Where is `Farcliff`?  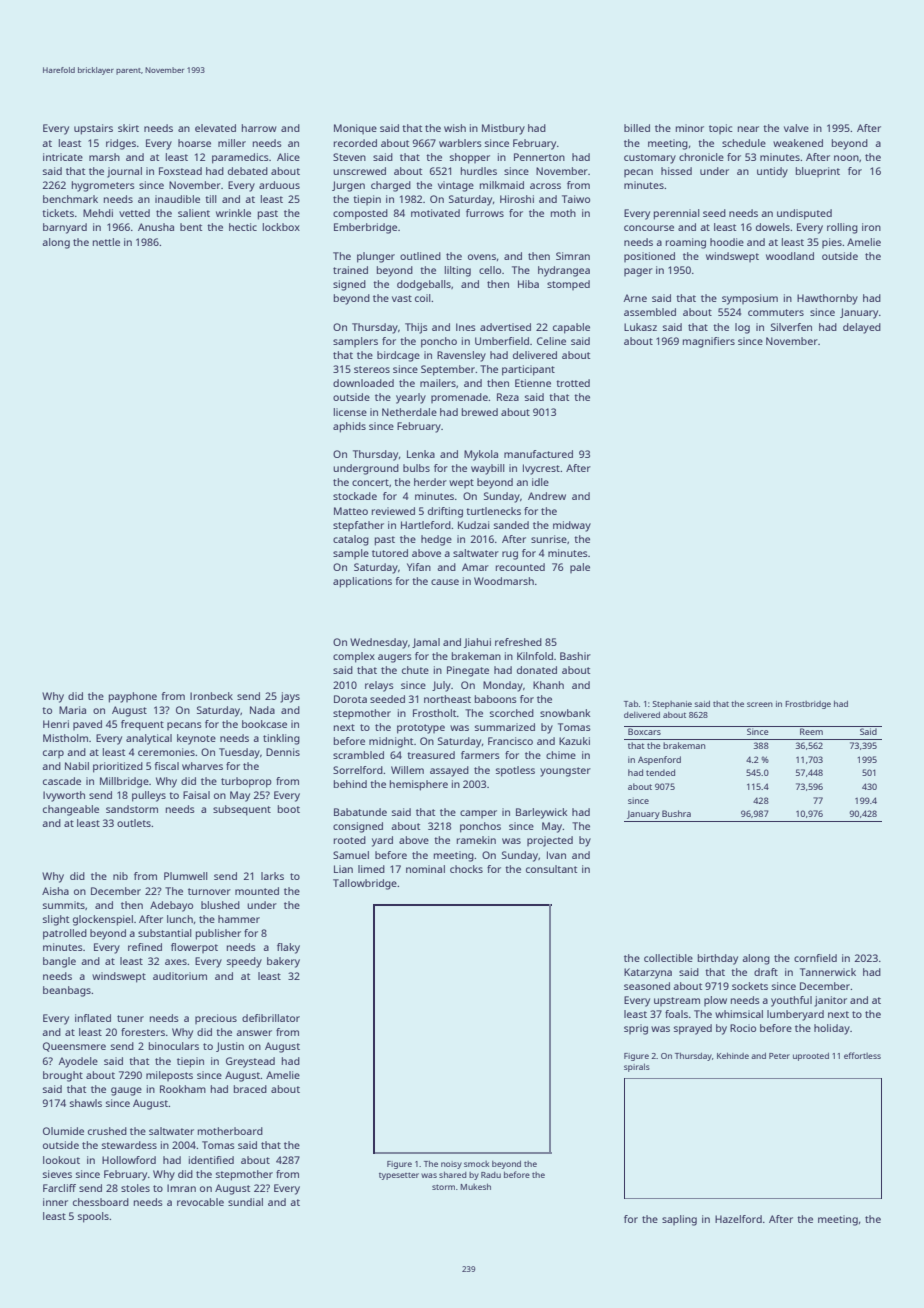
Farcliff is located at coordinates (59, 1188).
